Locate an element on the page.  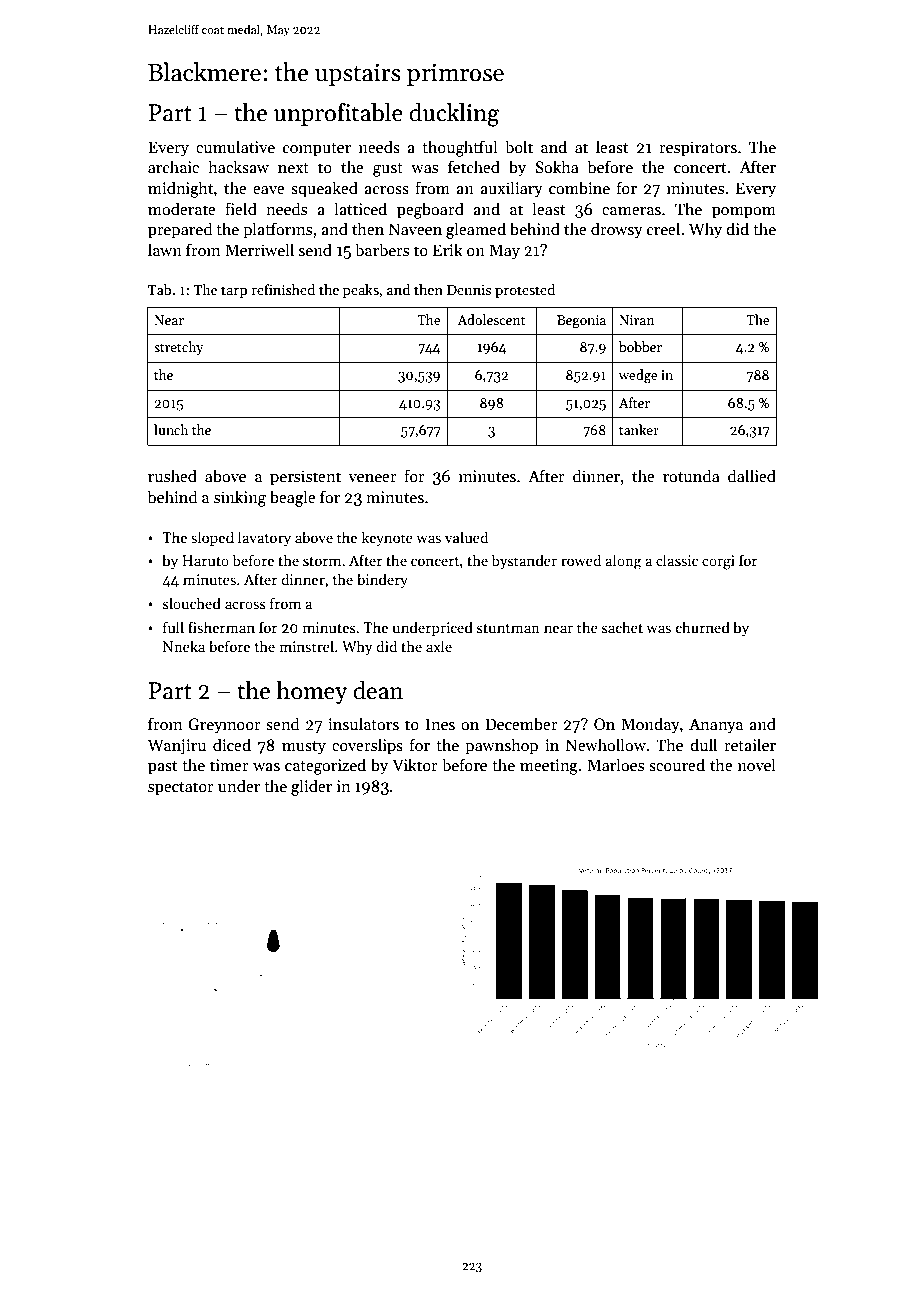
thoughtful is located at coordinates (460, 148).
